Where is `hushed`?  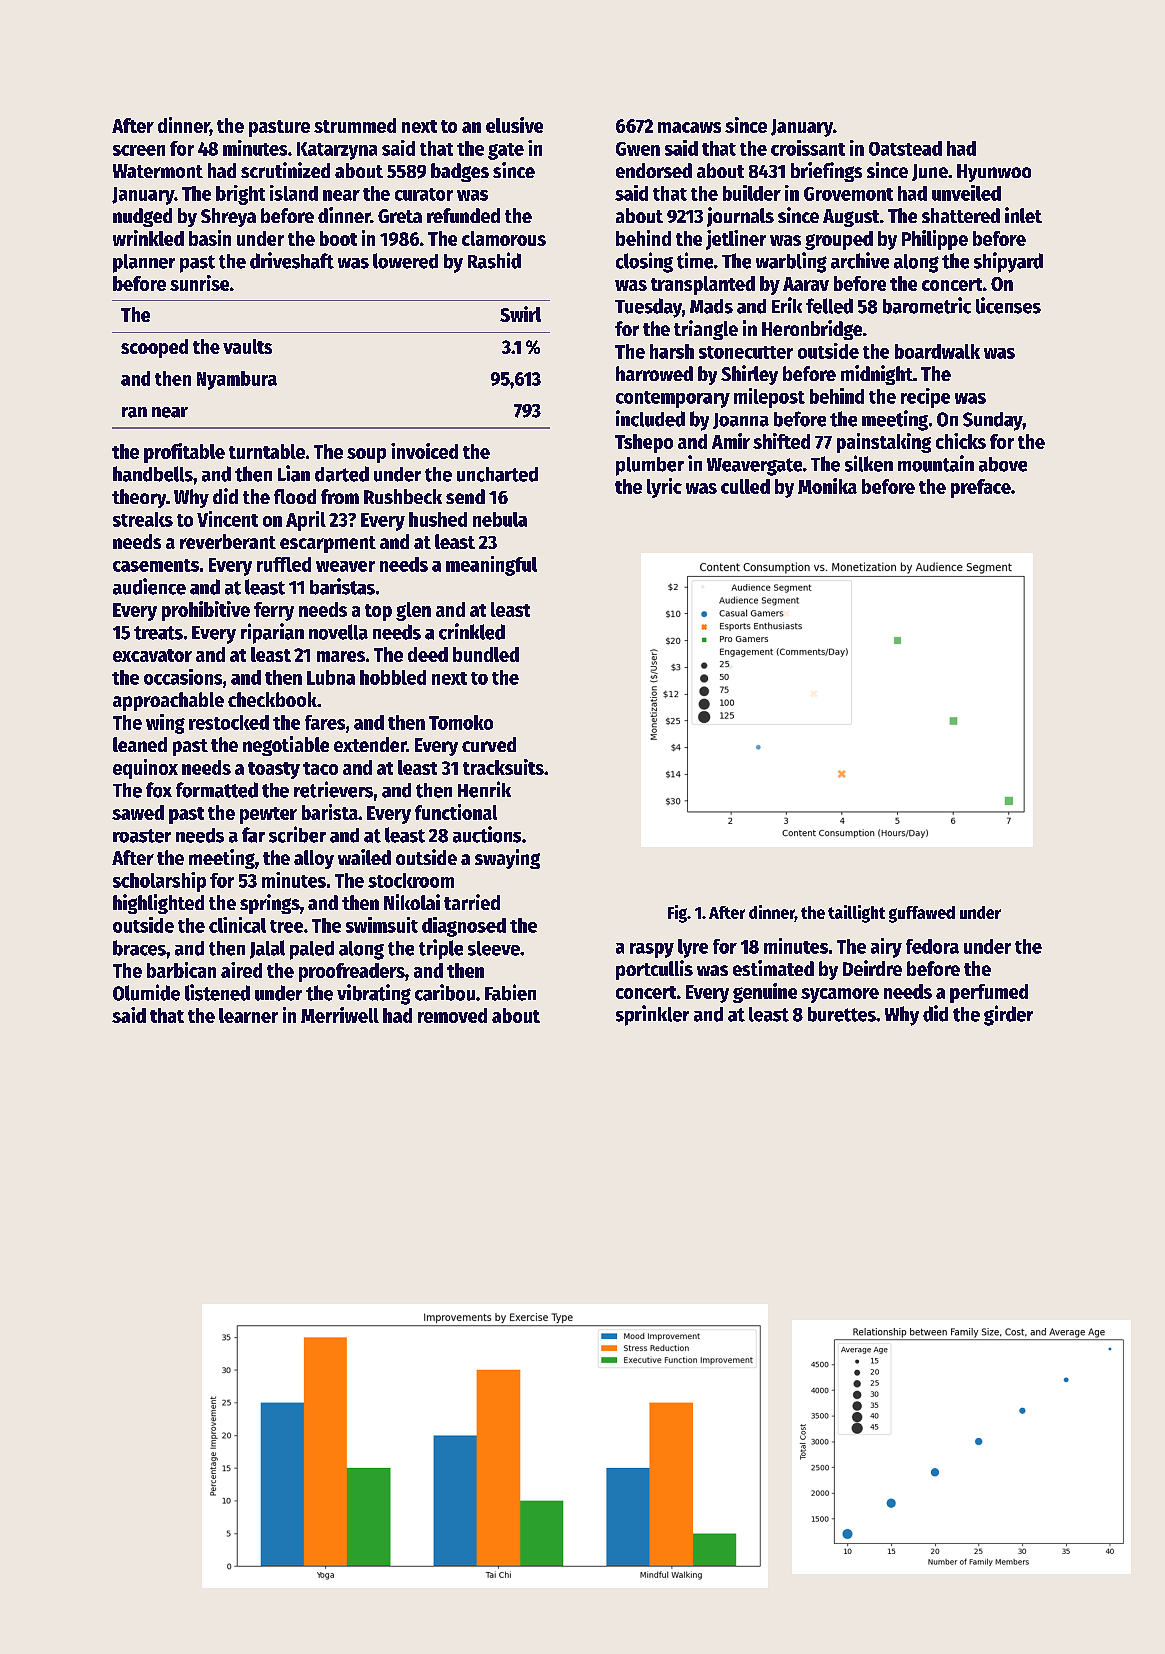 hushed is located at coordinates (438, 519).
